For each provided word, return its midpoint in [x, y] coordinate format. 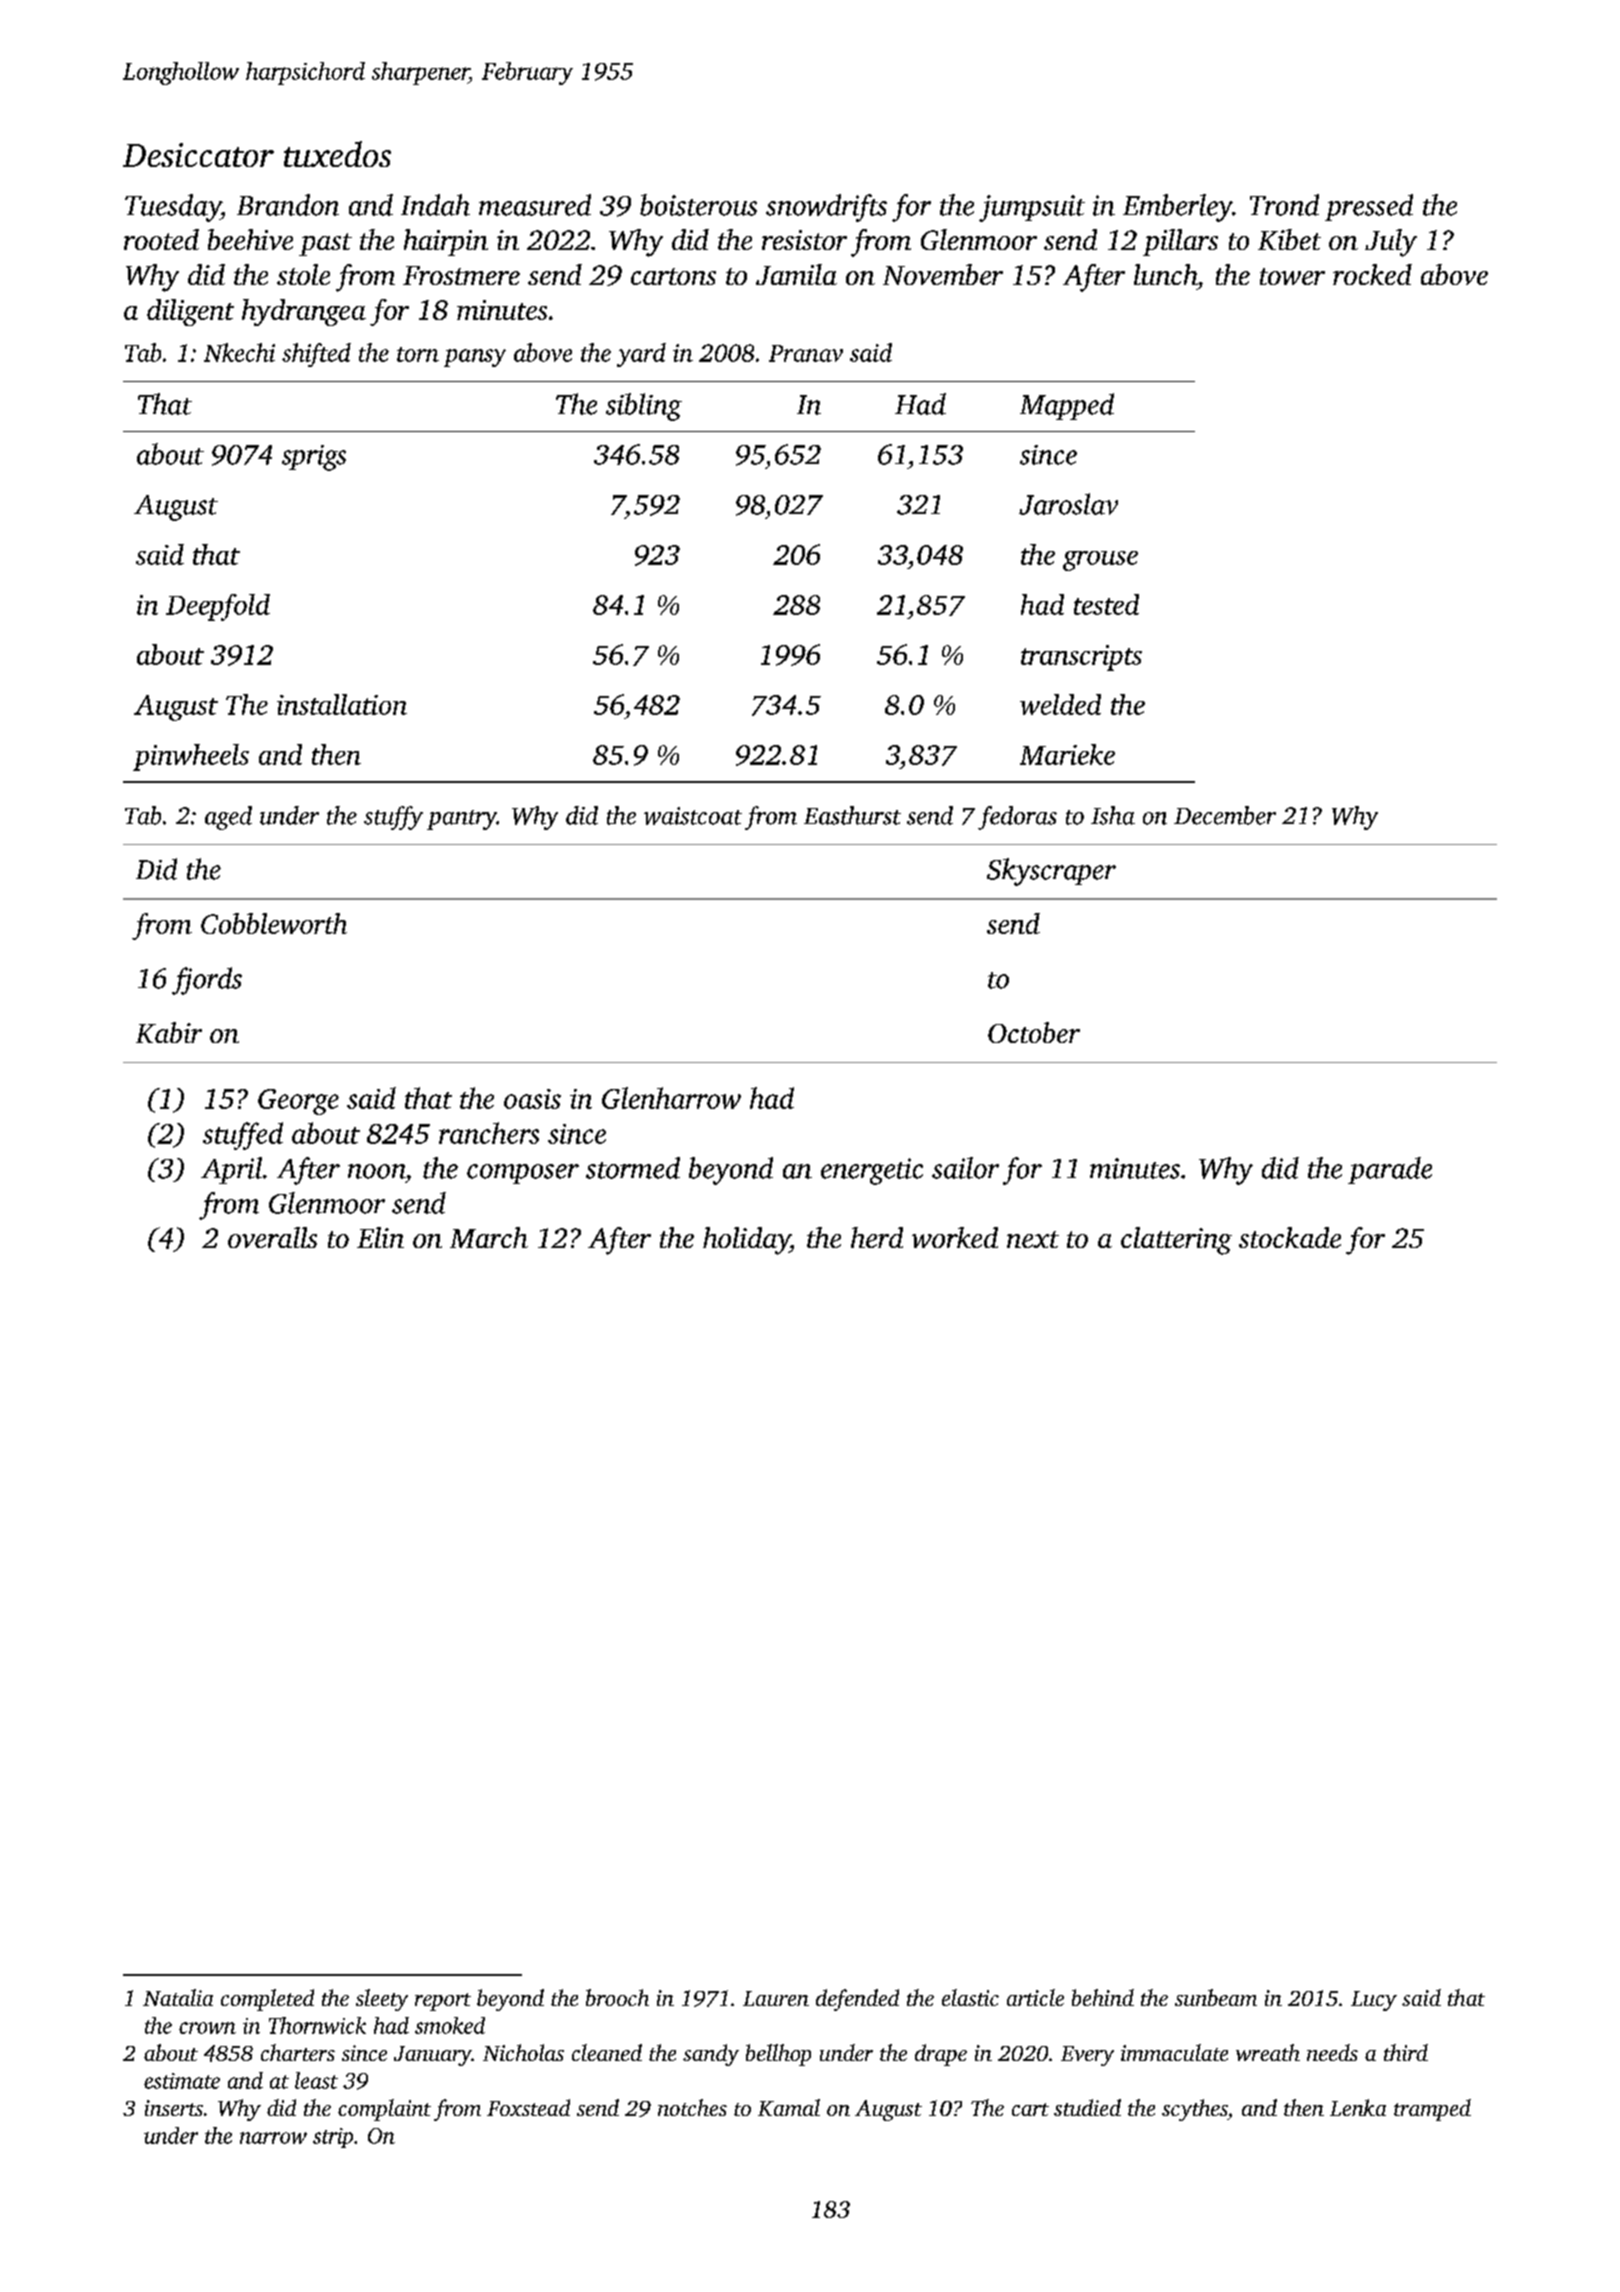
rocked [1372, 274]
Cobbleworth [274, 923]
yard [641, 355]
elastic [970, 1997]
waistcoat [693, 816]
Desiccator [198, 155]
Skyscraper [1051, 872]
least [316, 2080]
